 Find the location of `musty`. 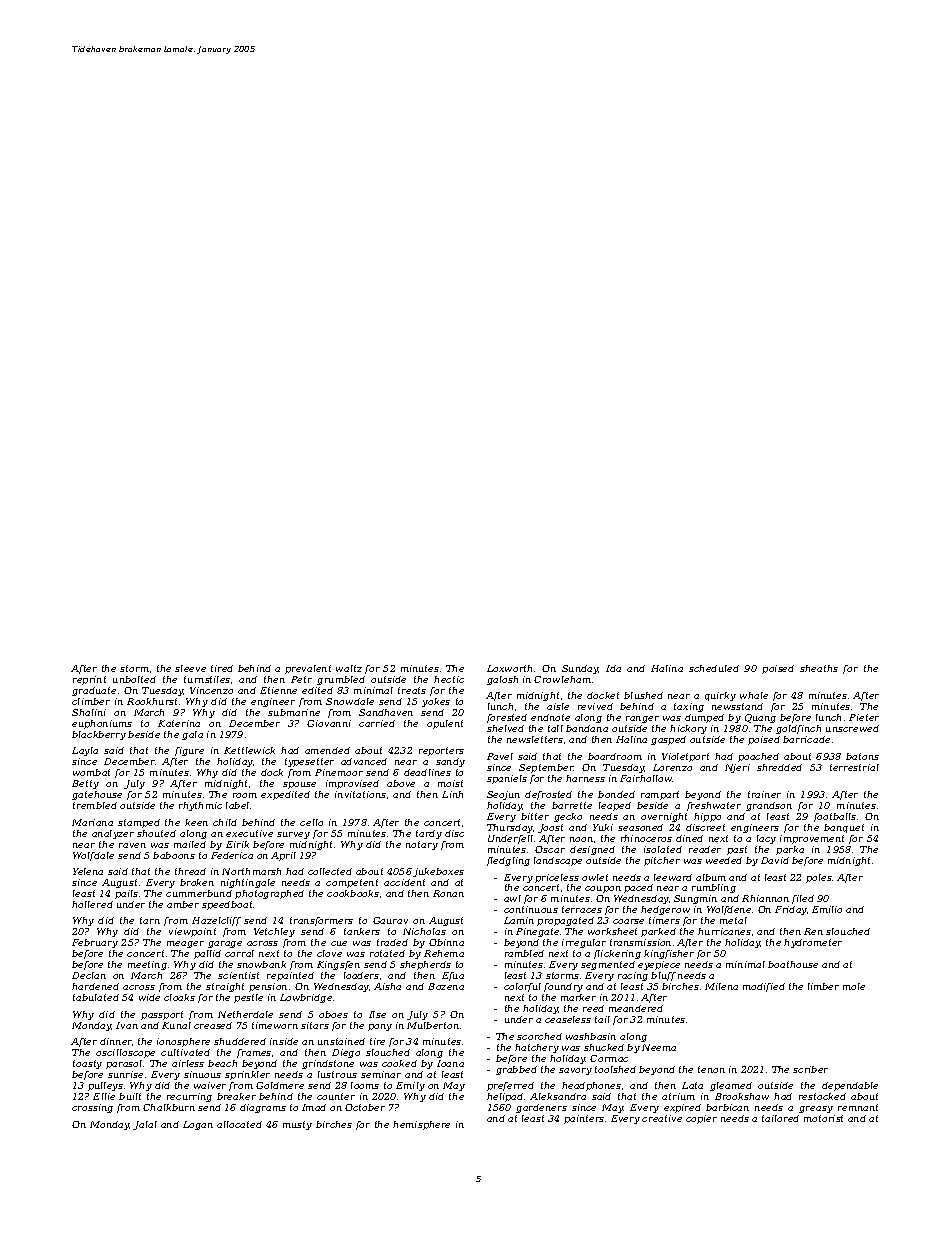

musty is located at coordinates (297, 1125).
